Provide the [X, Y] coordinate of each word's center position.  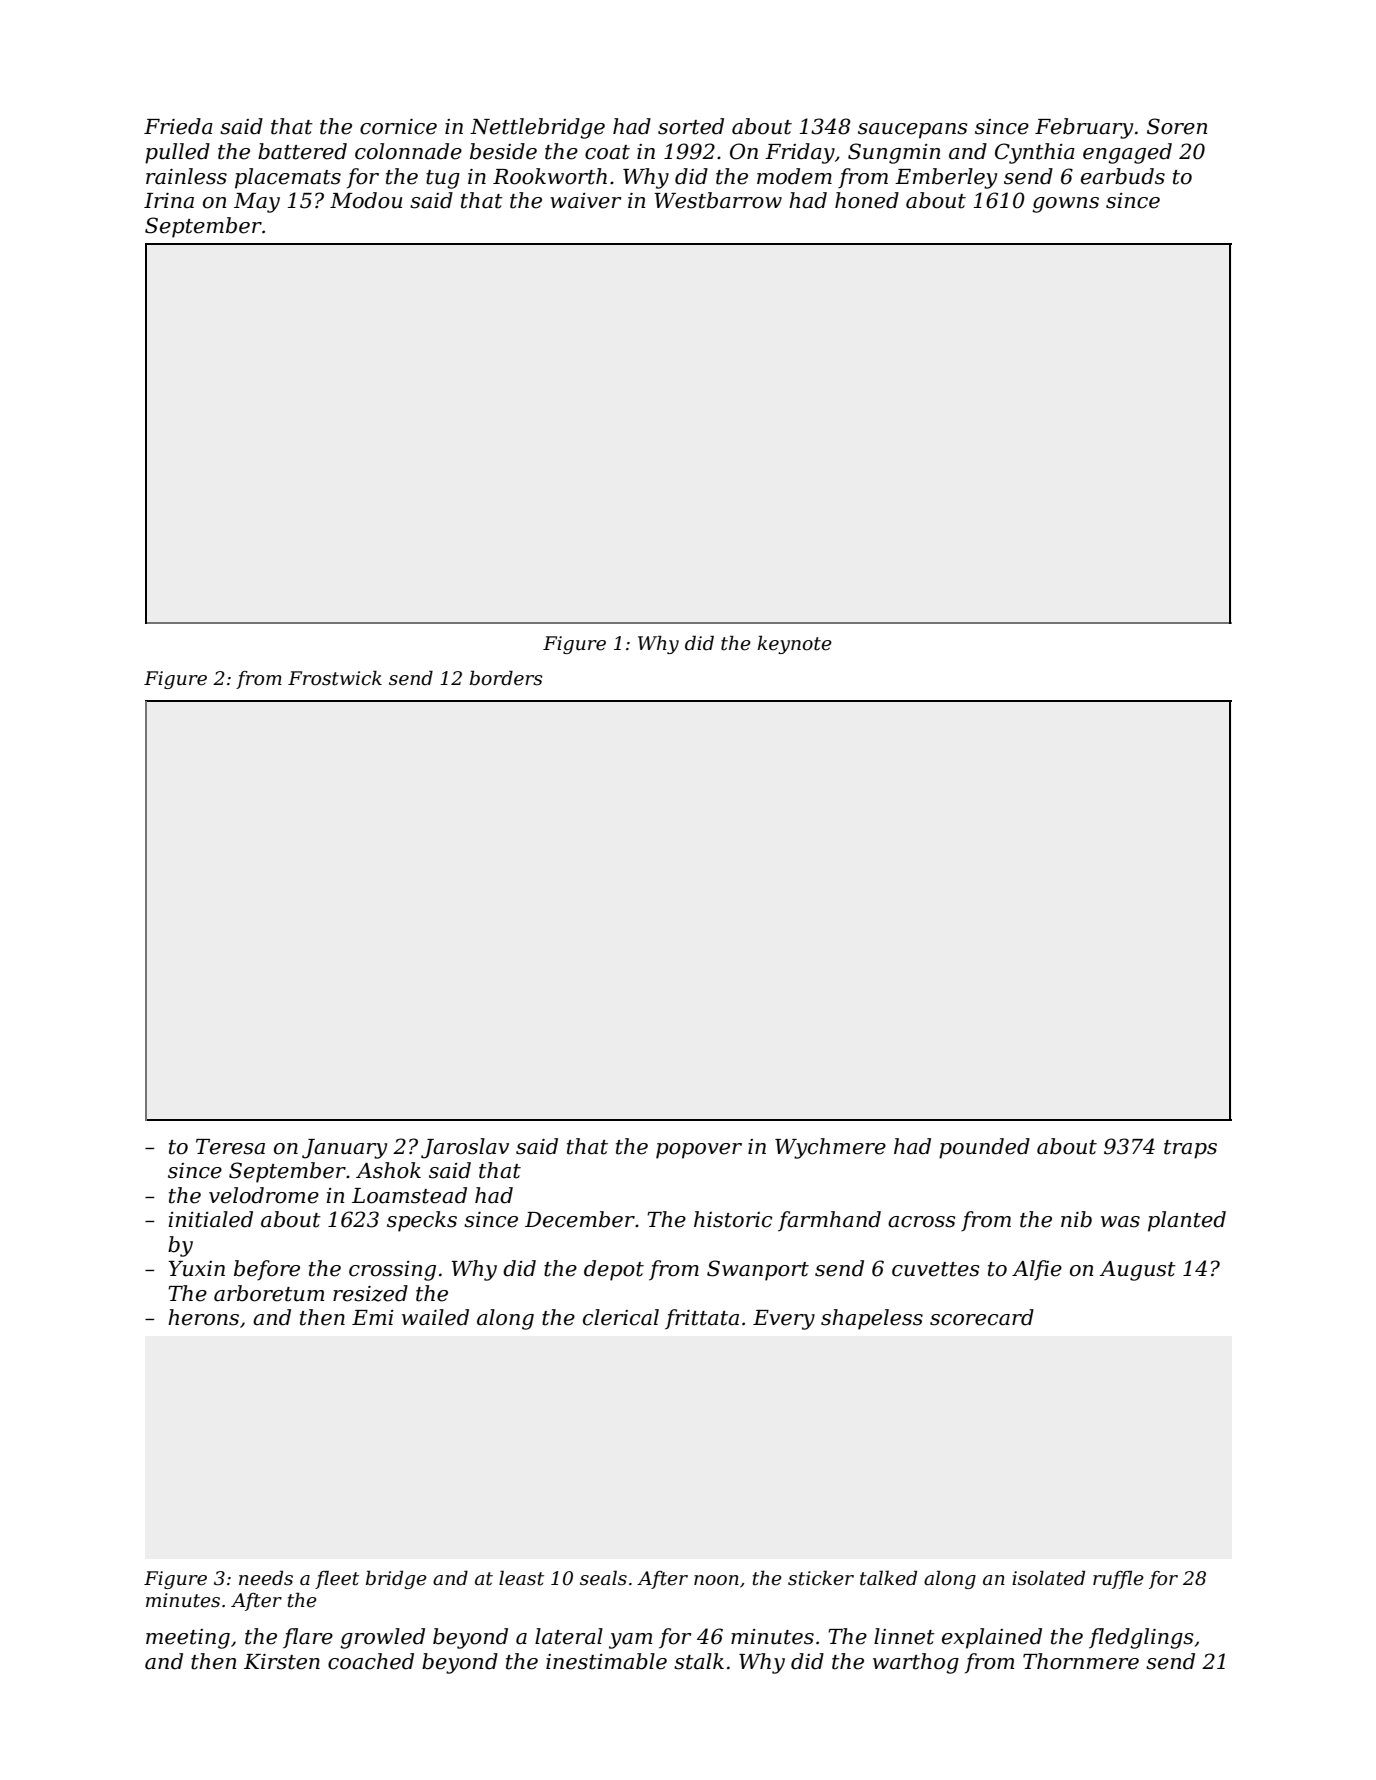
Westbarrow [718, 200]
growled [382, 1638]
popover [699, 1151]
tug [443, 179]
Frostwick [335, 678]
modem [794, 176]
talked [888, 1578]
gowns [1065, 205]
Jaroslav [465, 1148]
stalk [699, 1661]
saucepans [913, 131]
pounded [984, 1148]
